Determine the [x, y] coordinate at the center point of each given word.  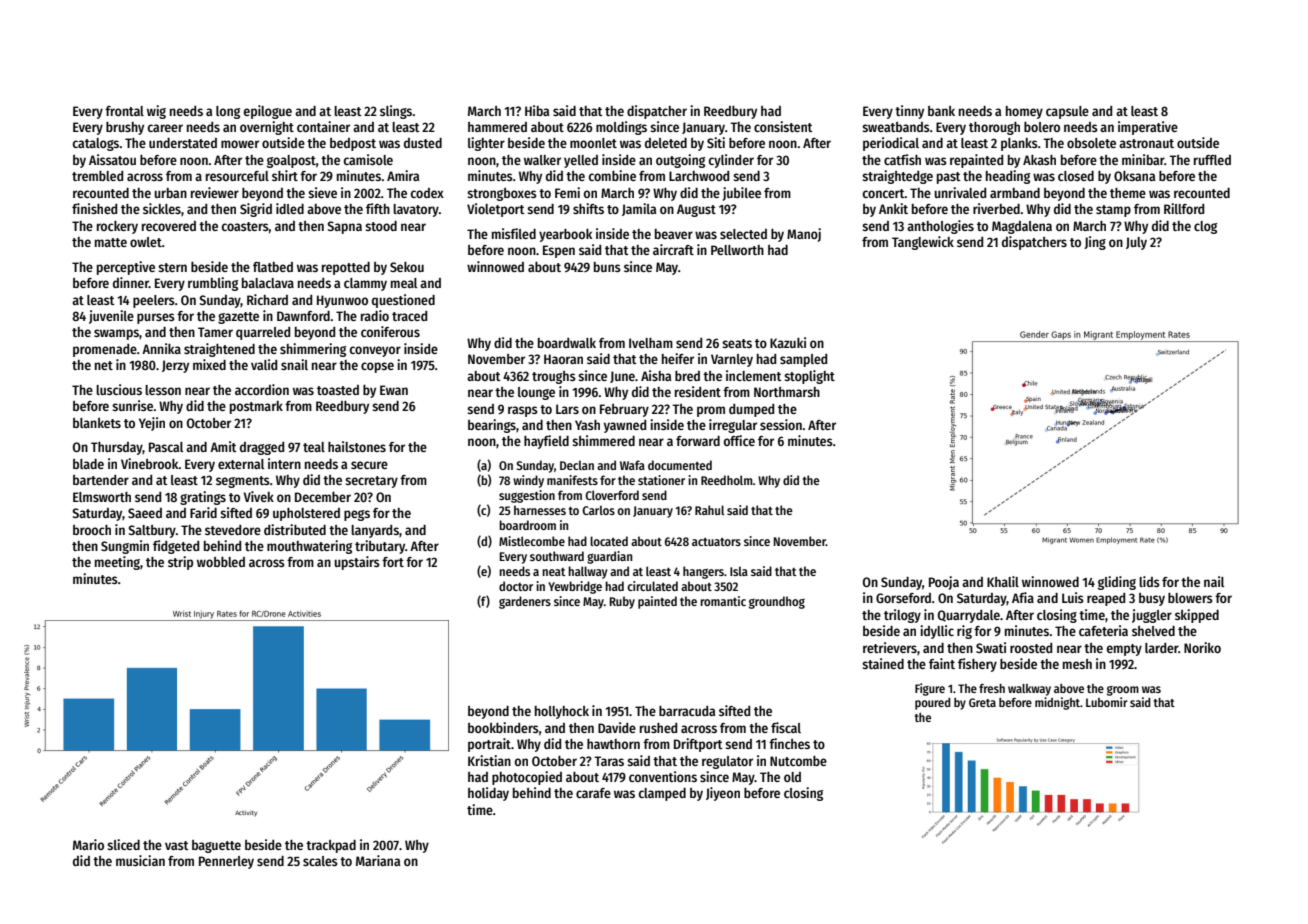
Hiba [537, 110]
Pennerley [226, 862]
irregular [733, 426]
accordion [262, 389]
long [228, 112]
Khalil [1003, 581]
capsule [1067, 112]
